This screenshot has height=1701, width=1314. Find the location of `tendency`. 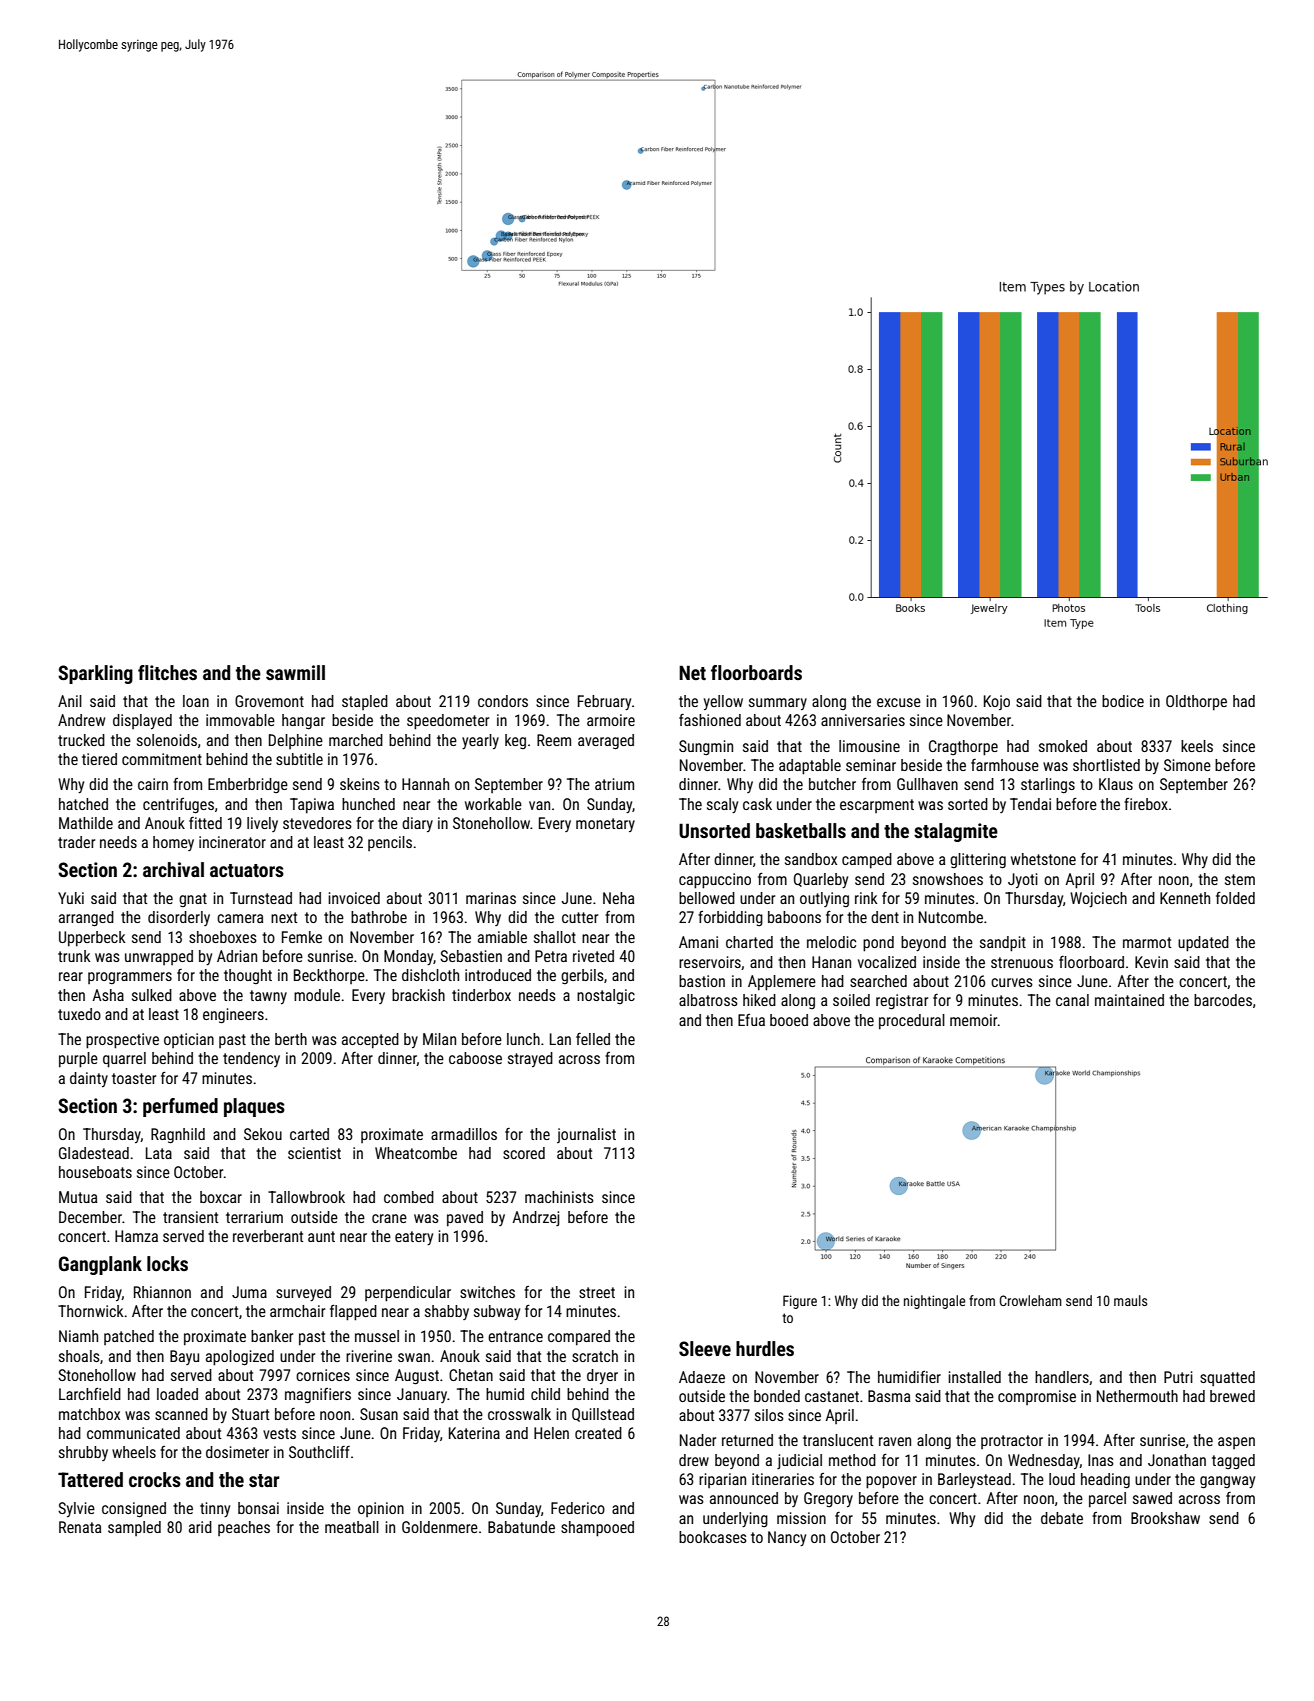

tendency is located at coordinates (251, 1059).
